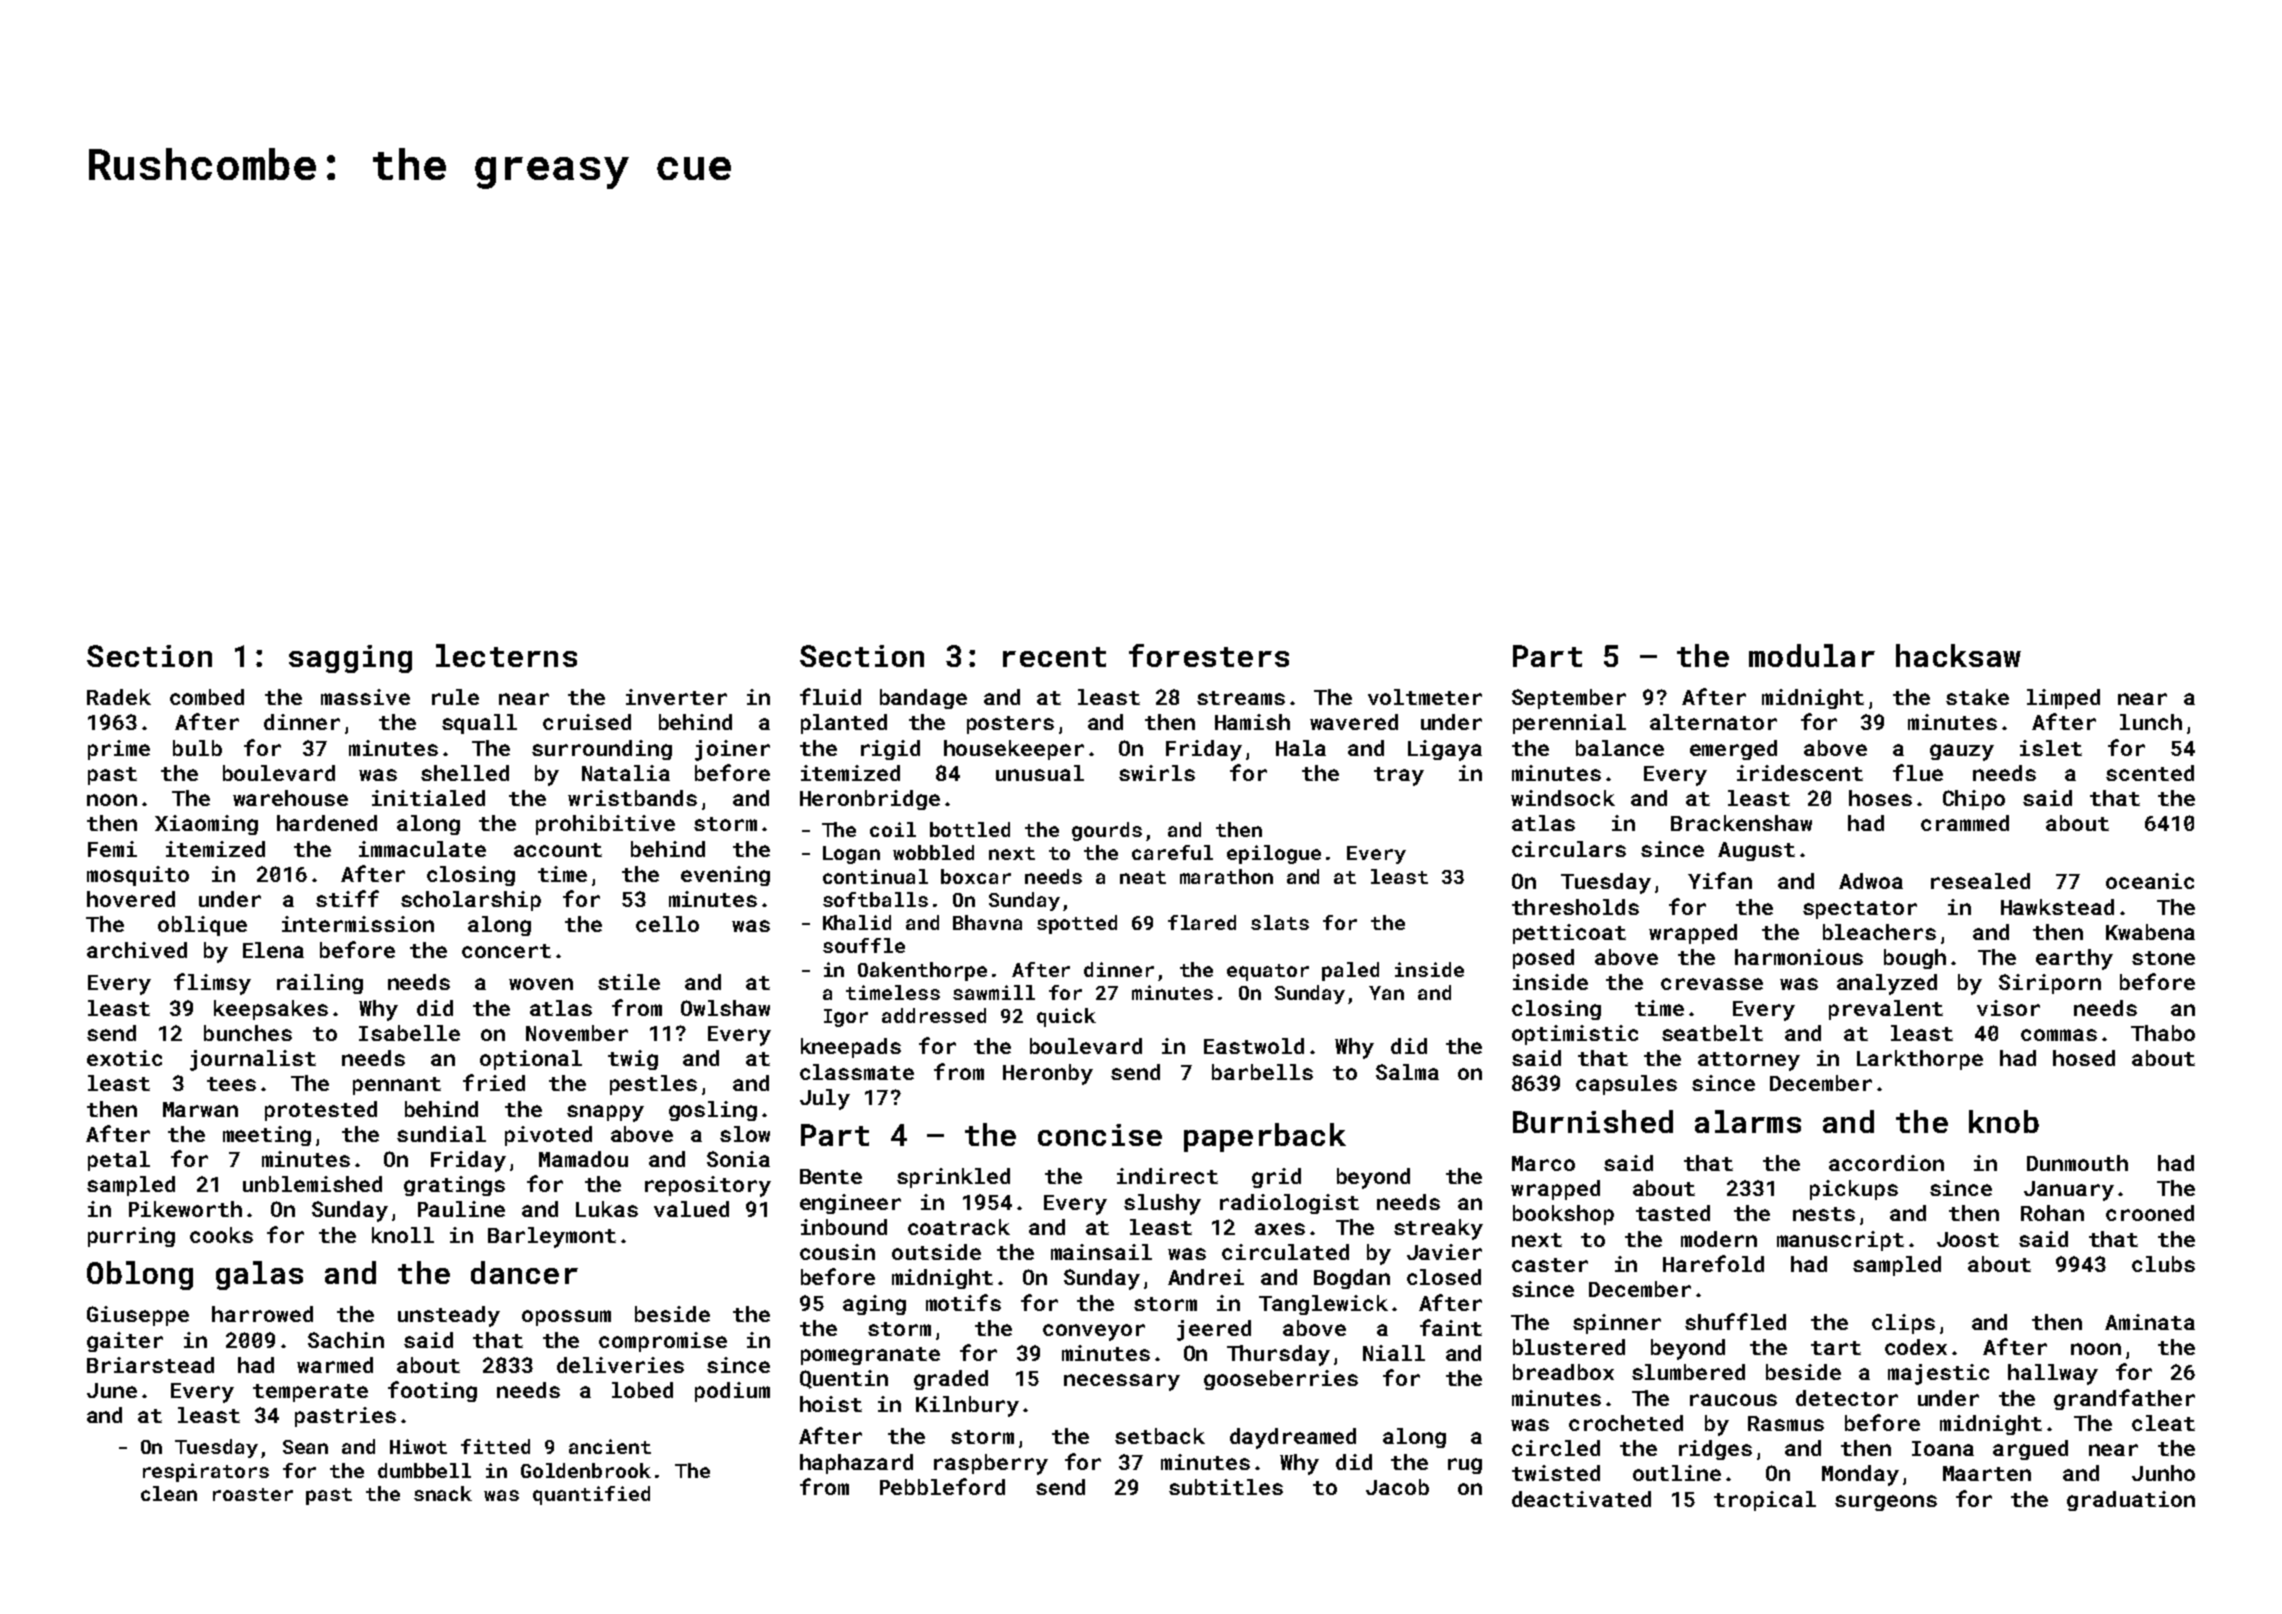  Describe the element at coordinates (1958, 655) in the screenshot. I see `hacksaw` at that location.
